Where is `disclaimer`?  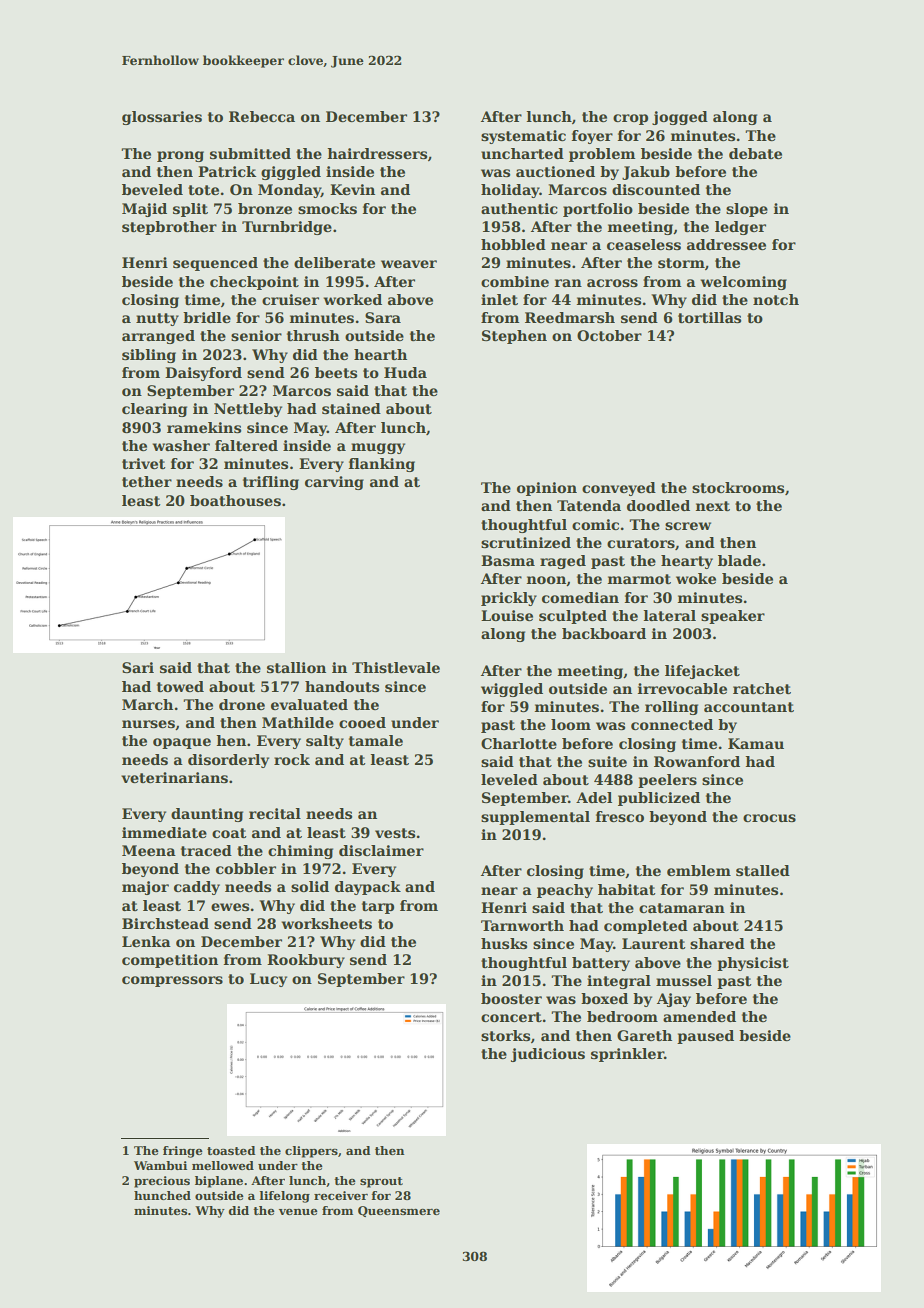
disclaimer is located at coordinates (381, 850).
